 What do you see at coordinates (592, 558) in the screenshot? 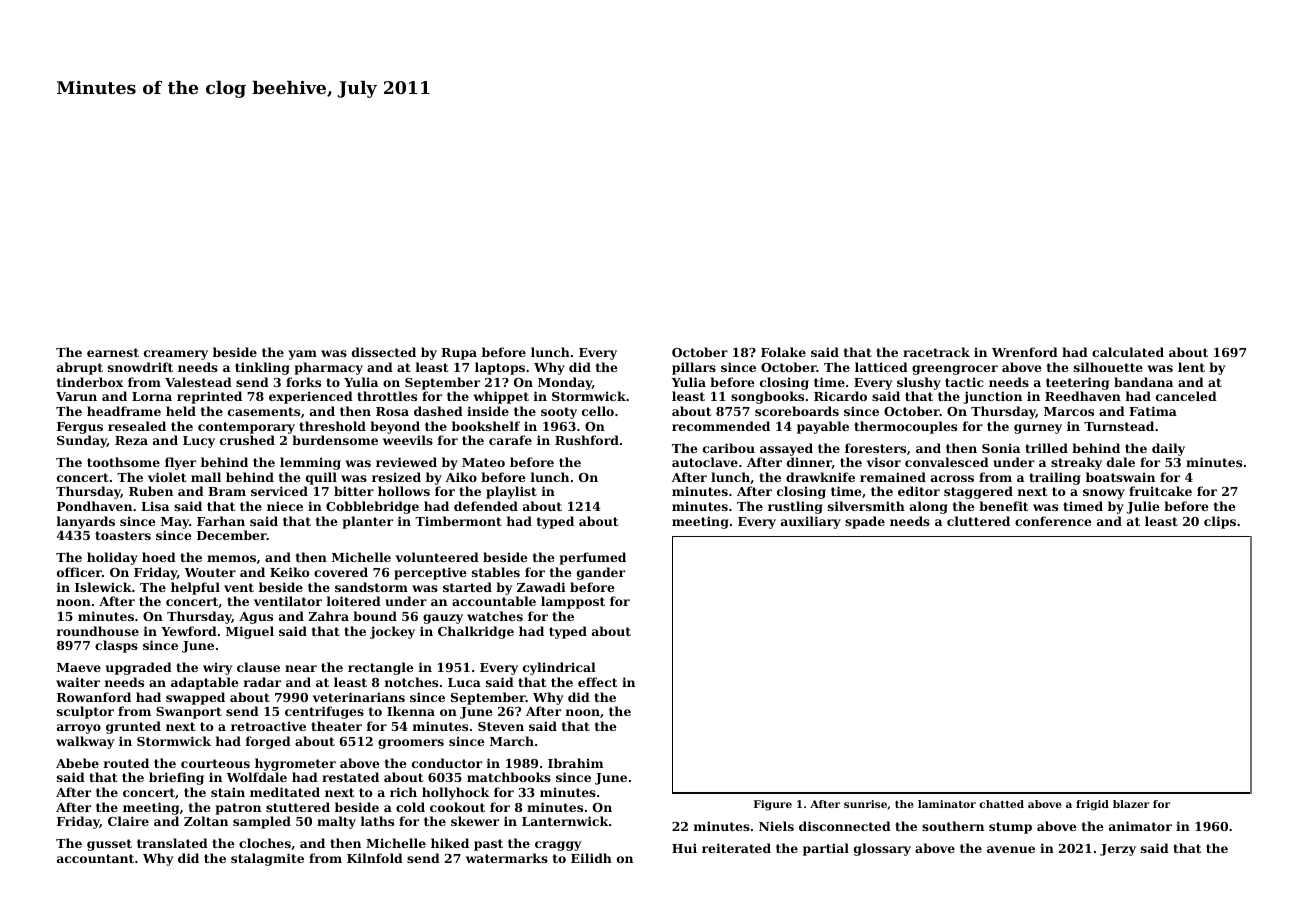
I see `perfumed` at bounding box center [592, 558].
